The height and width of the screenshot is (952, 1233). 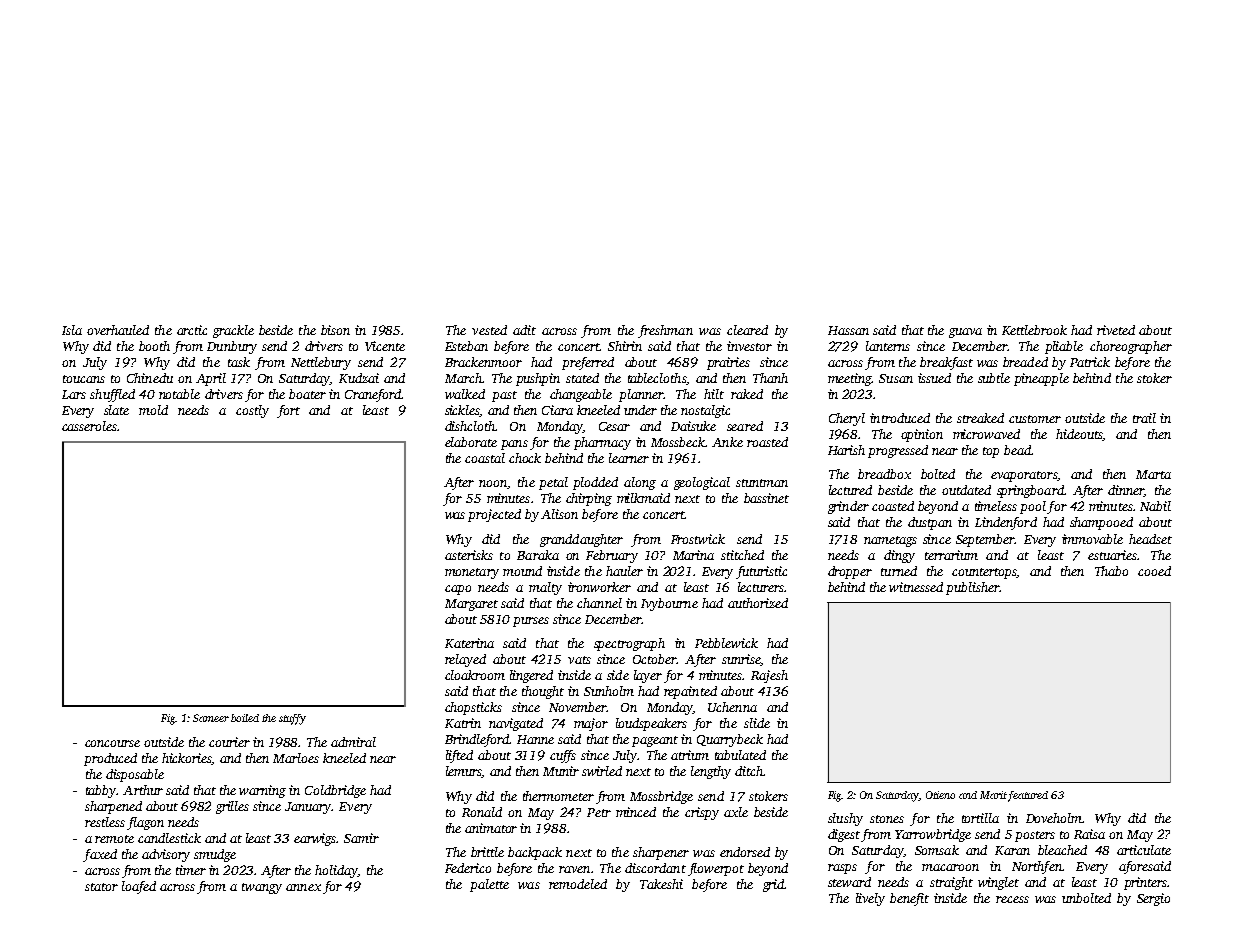 I want to click on axle, so click(x=736, y=812).
